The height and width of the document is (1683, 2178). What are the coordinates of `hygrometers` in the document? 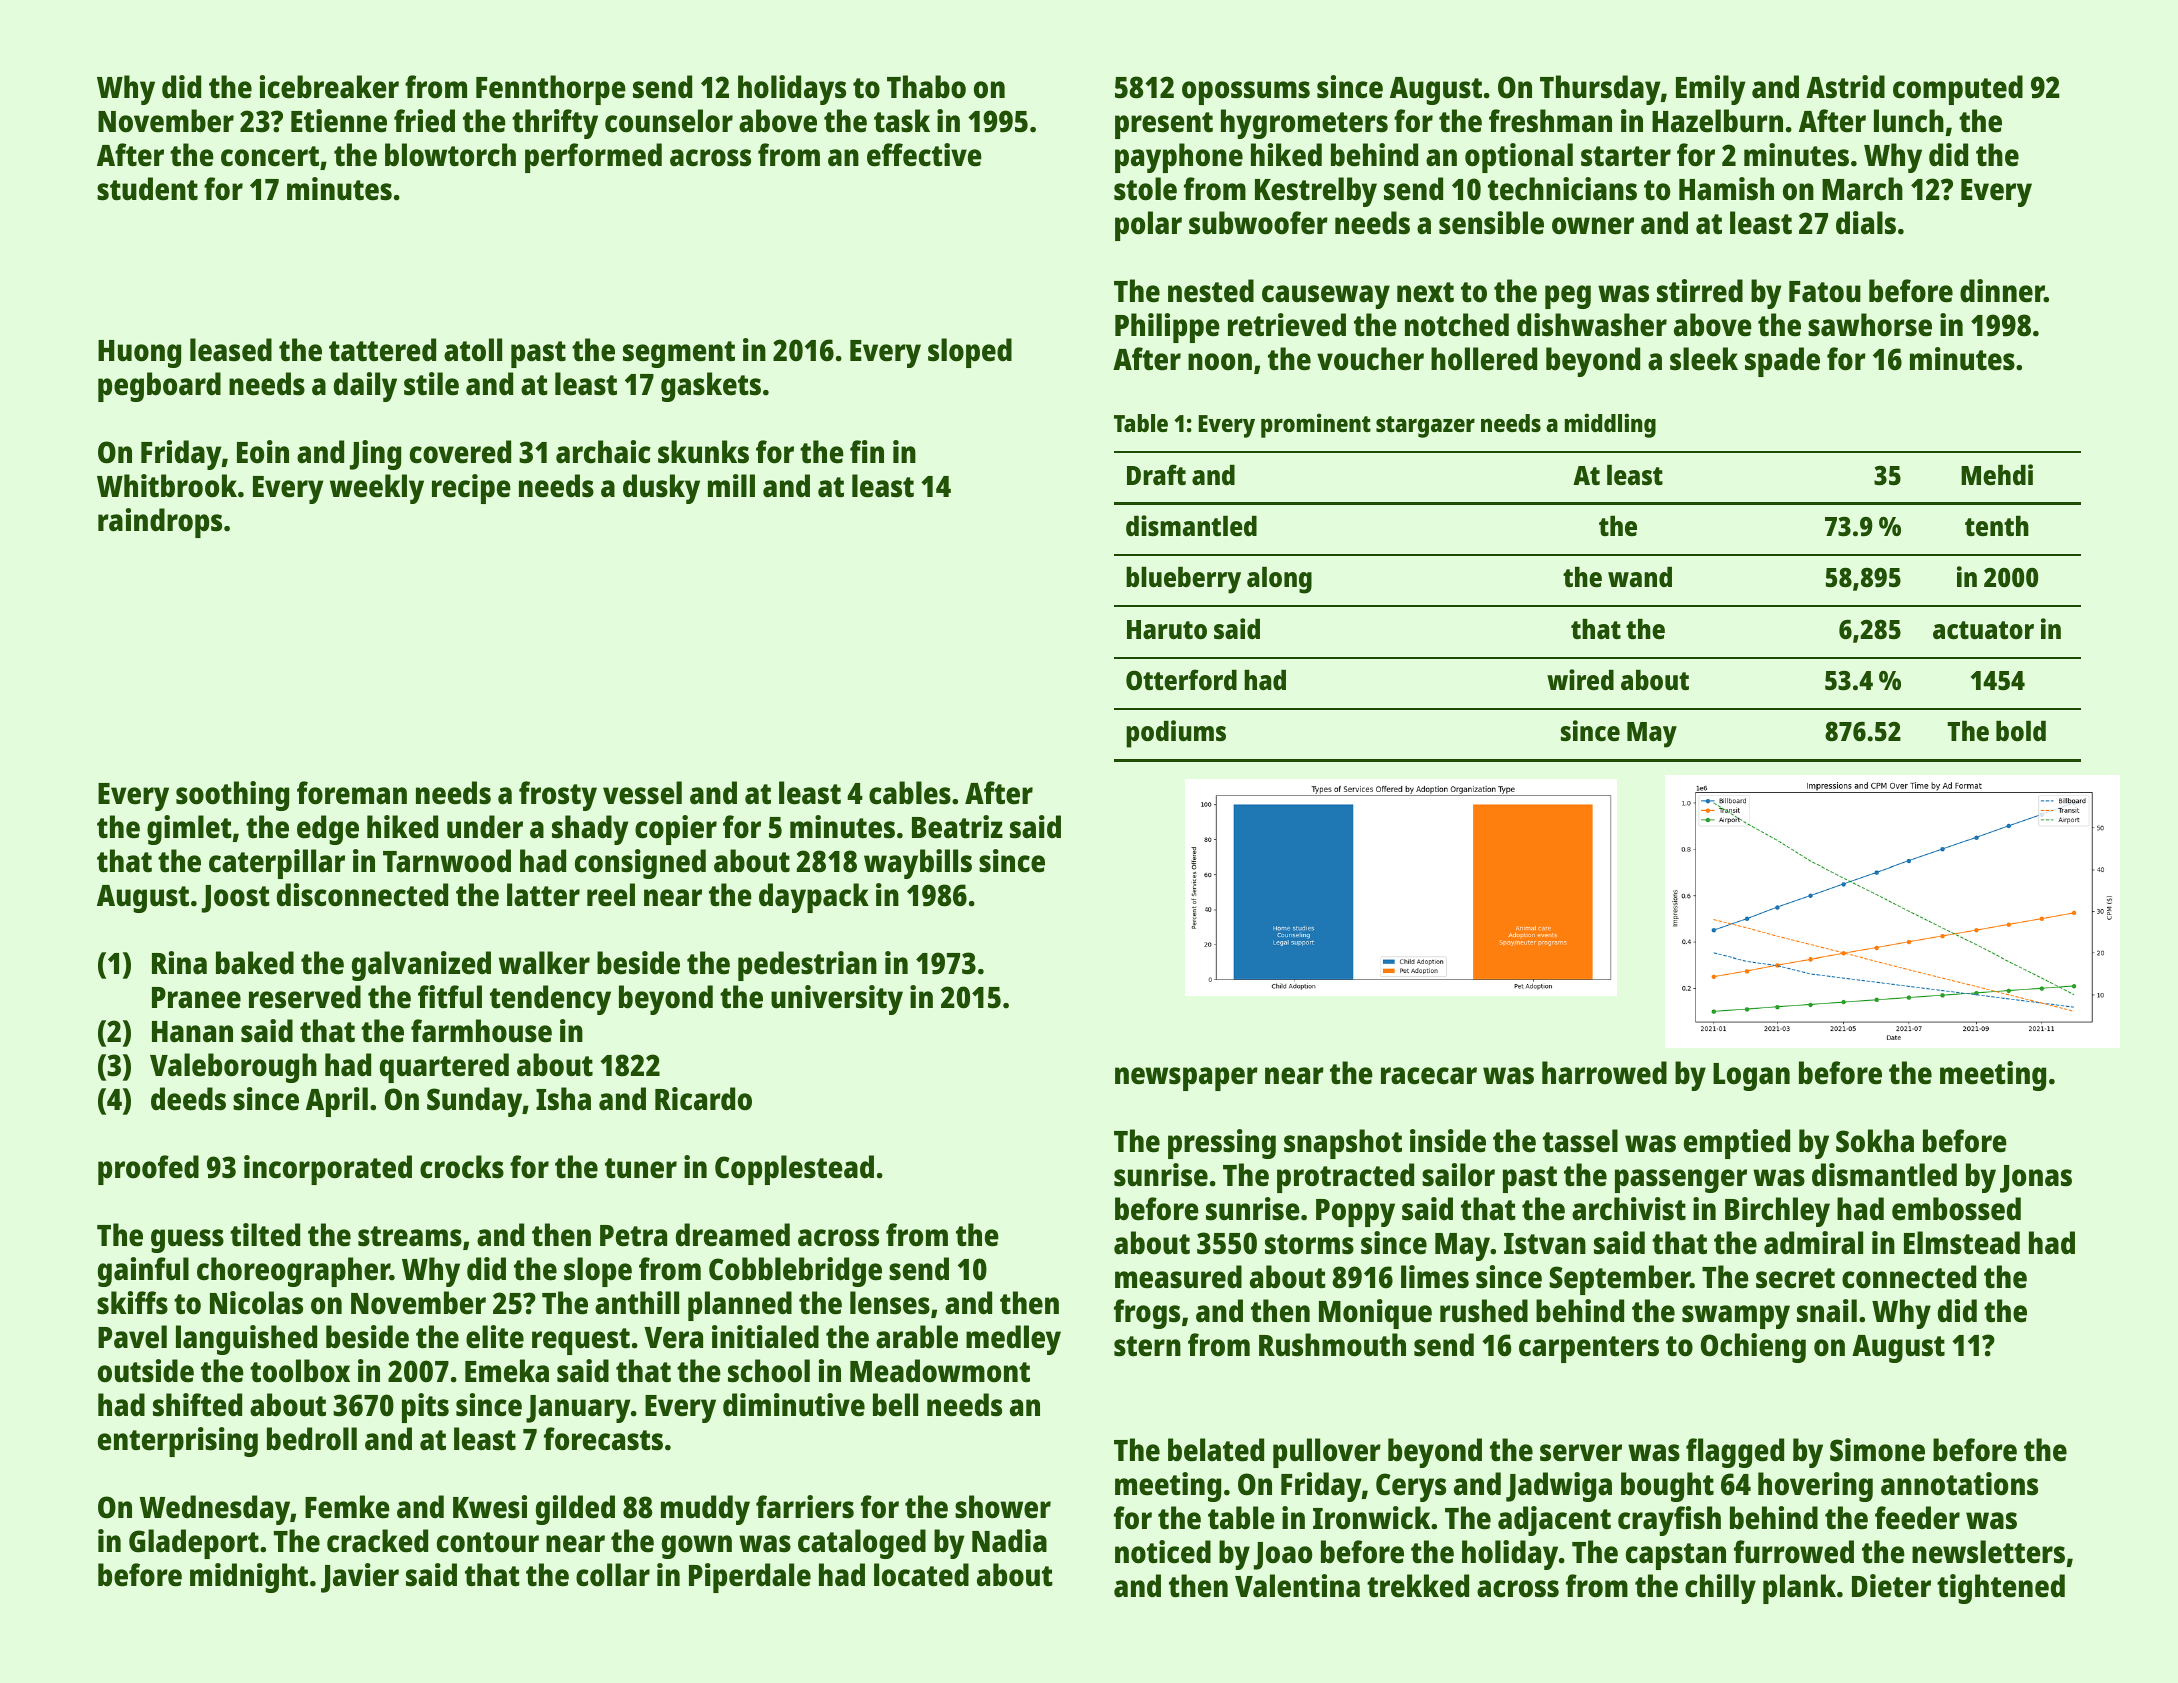 It's located at (1304, 124).
